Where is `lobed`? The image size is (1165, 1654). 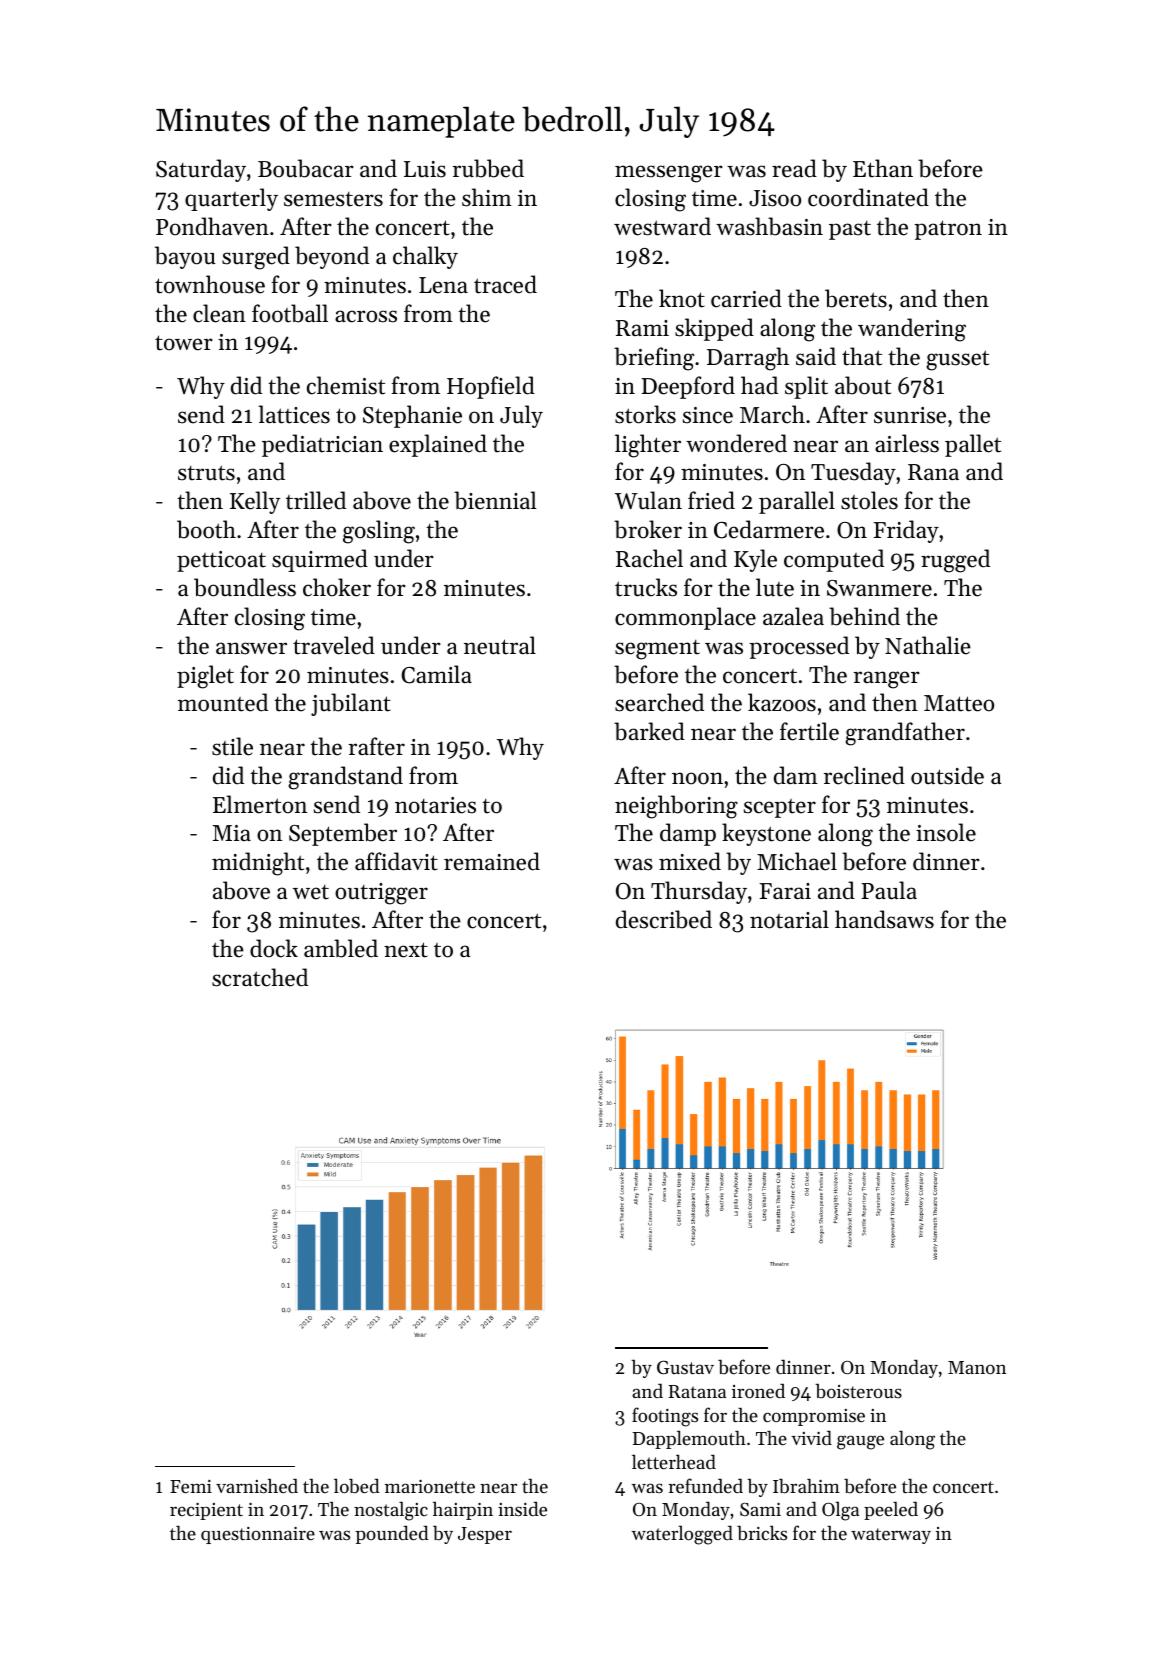 lobed is located at coordinates (357, 1486).
